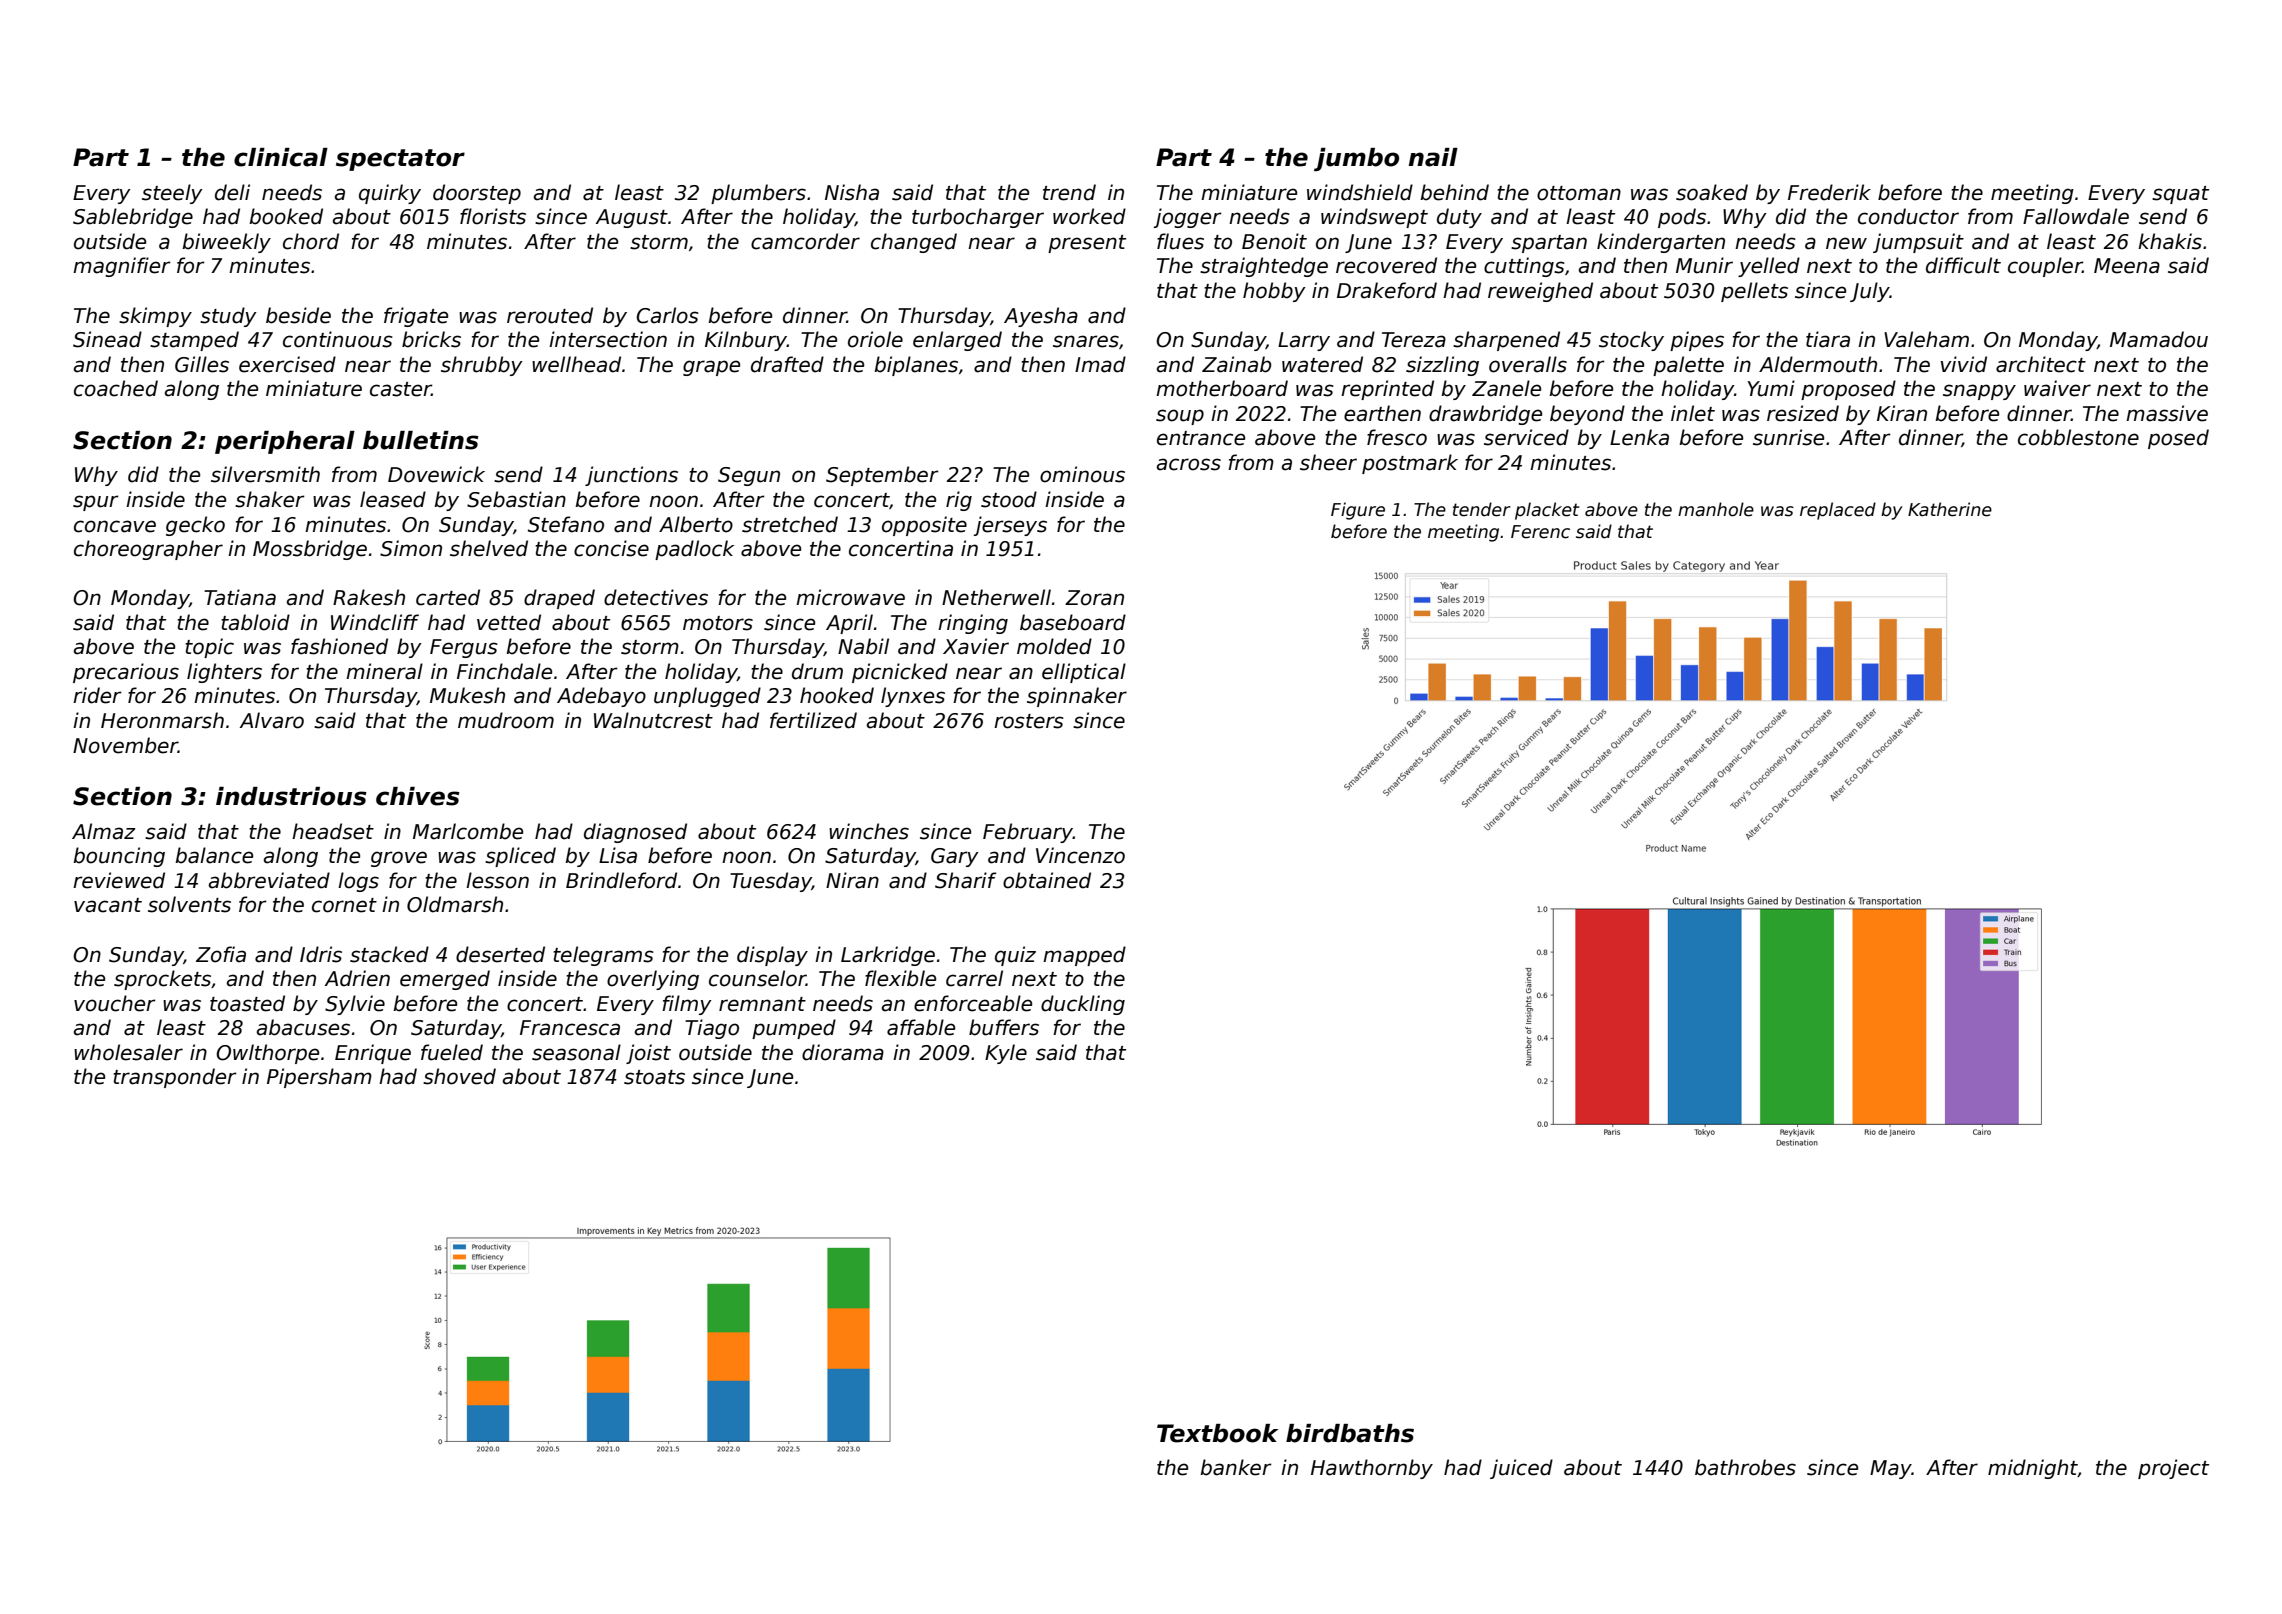 This document has height=1614, width=2282. I want to click on clinical, so click(281, 157).
